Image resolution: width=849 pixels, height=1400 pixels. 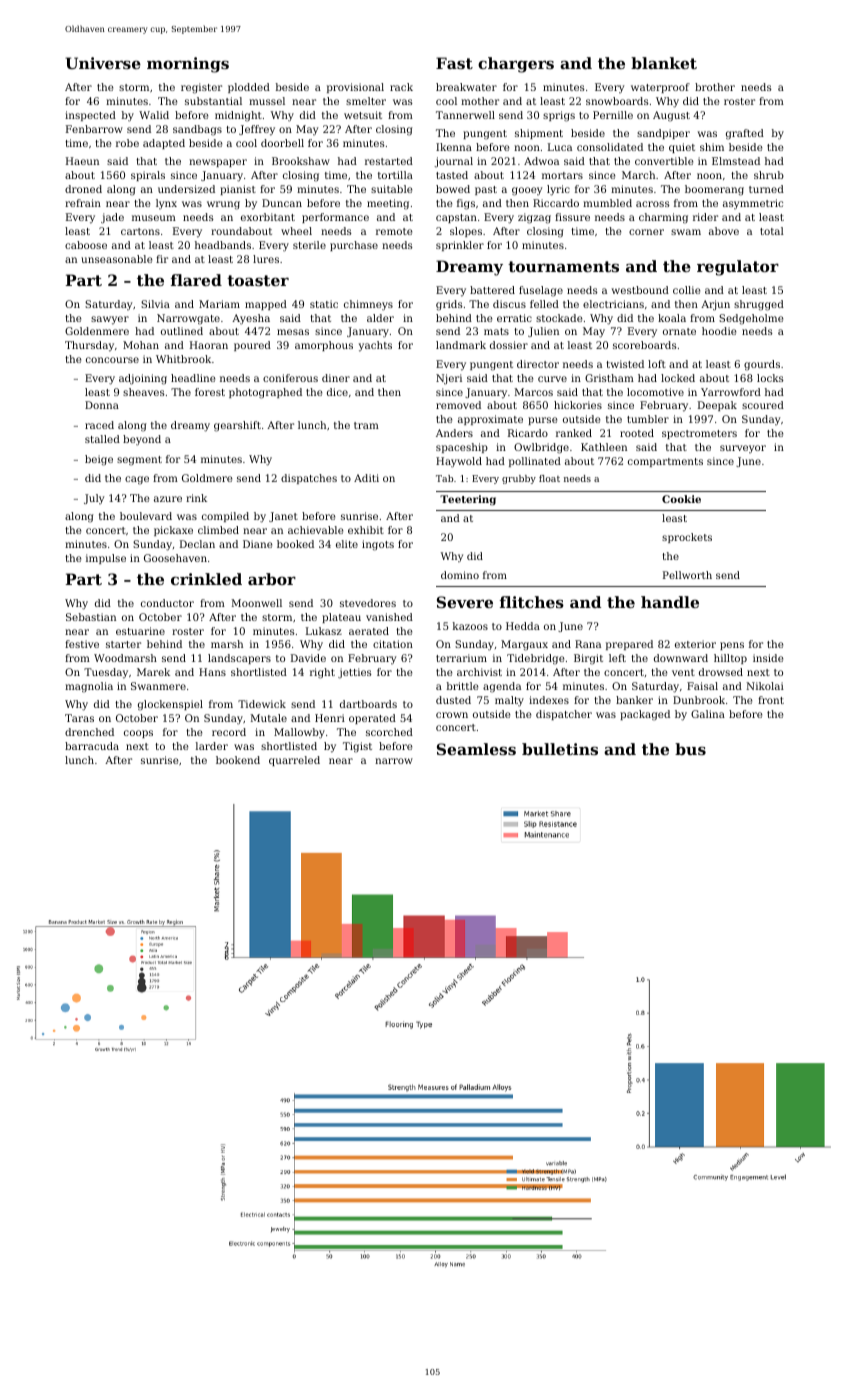 I want to click on bookend, so click(x=238, y=760).
